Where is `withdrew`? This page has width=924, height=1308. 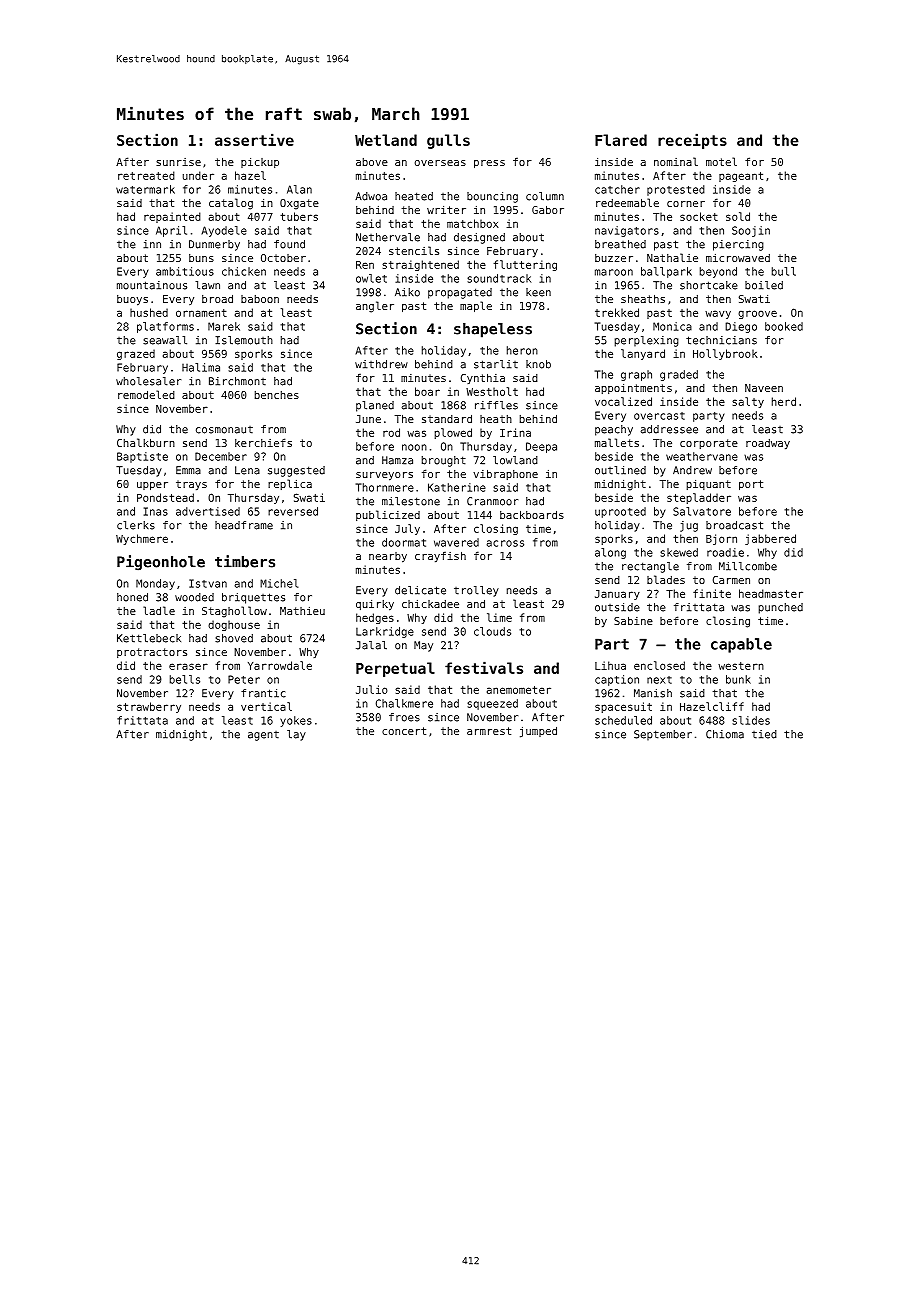 withdrew is located at coordinates (381, 364).
